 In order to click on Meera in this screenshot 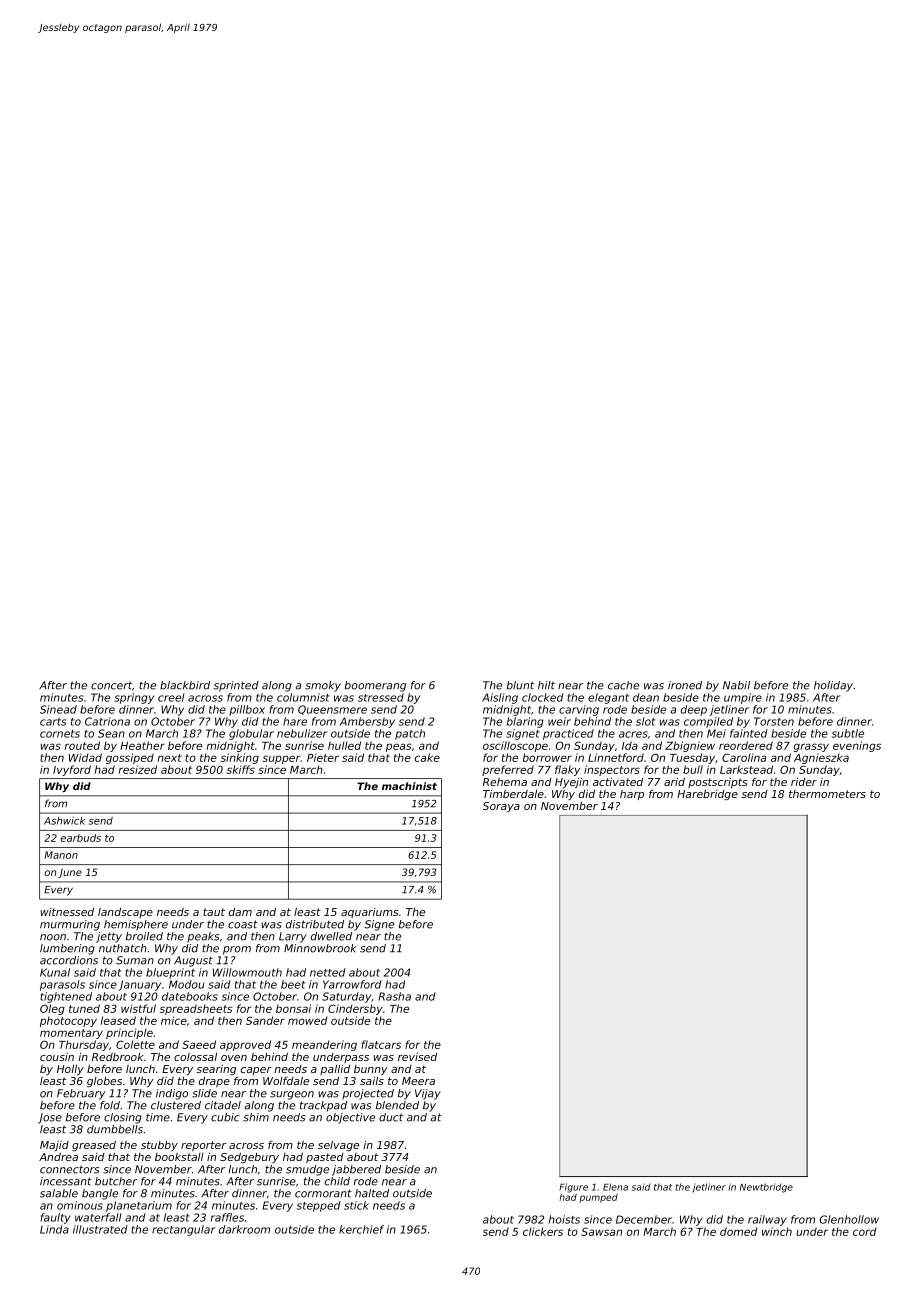, I will do `click(418, 1081)`.
